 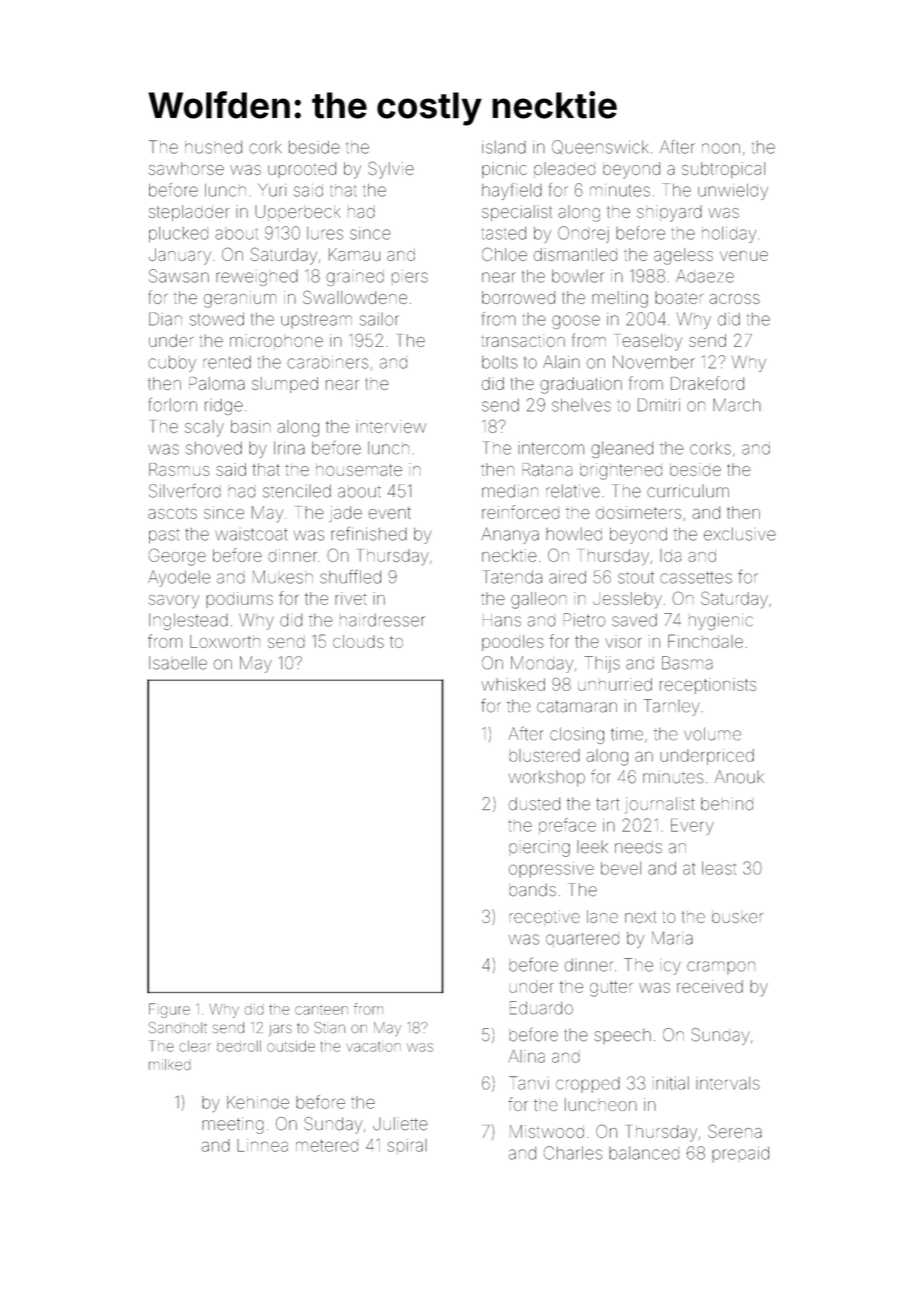 I want to click on spiral, so click(x=407, y=1145).
